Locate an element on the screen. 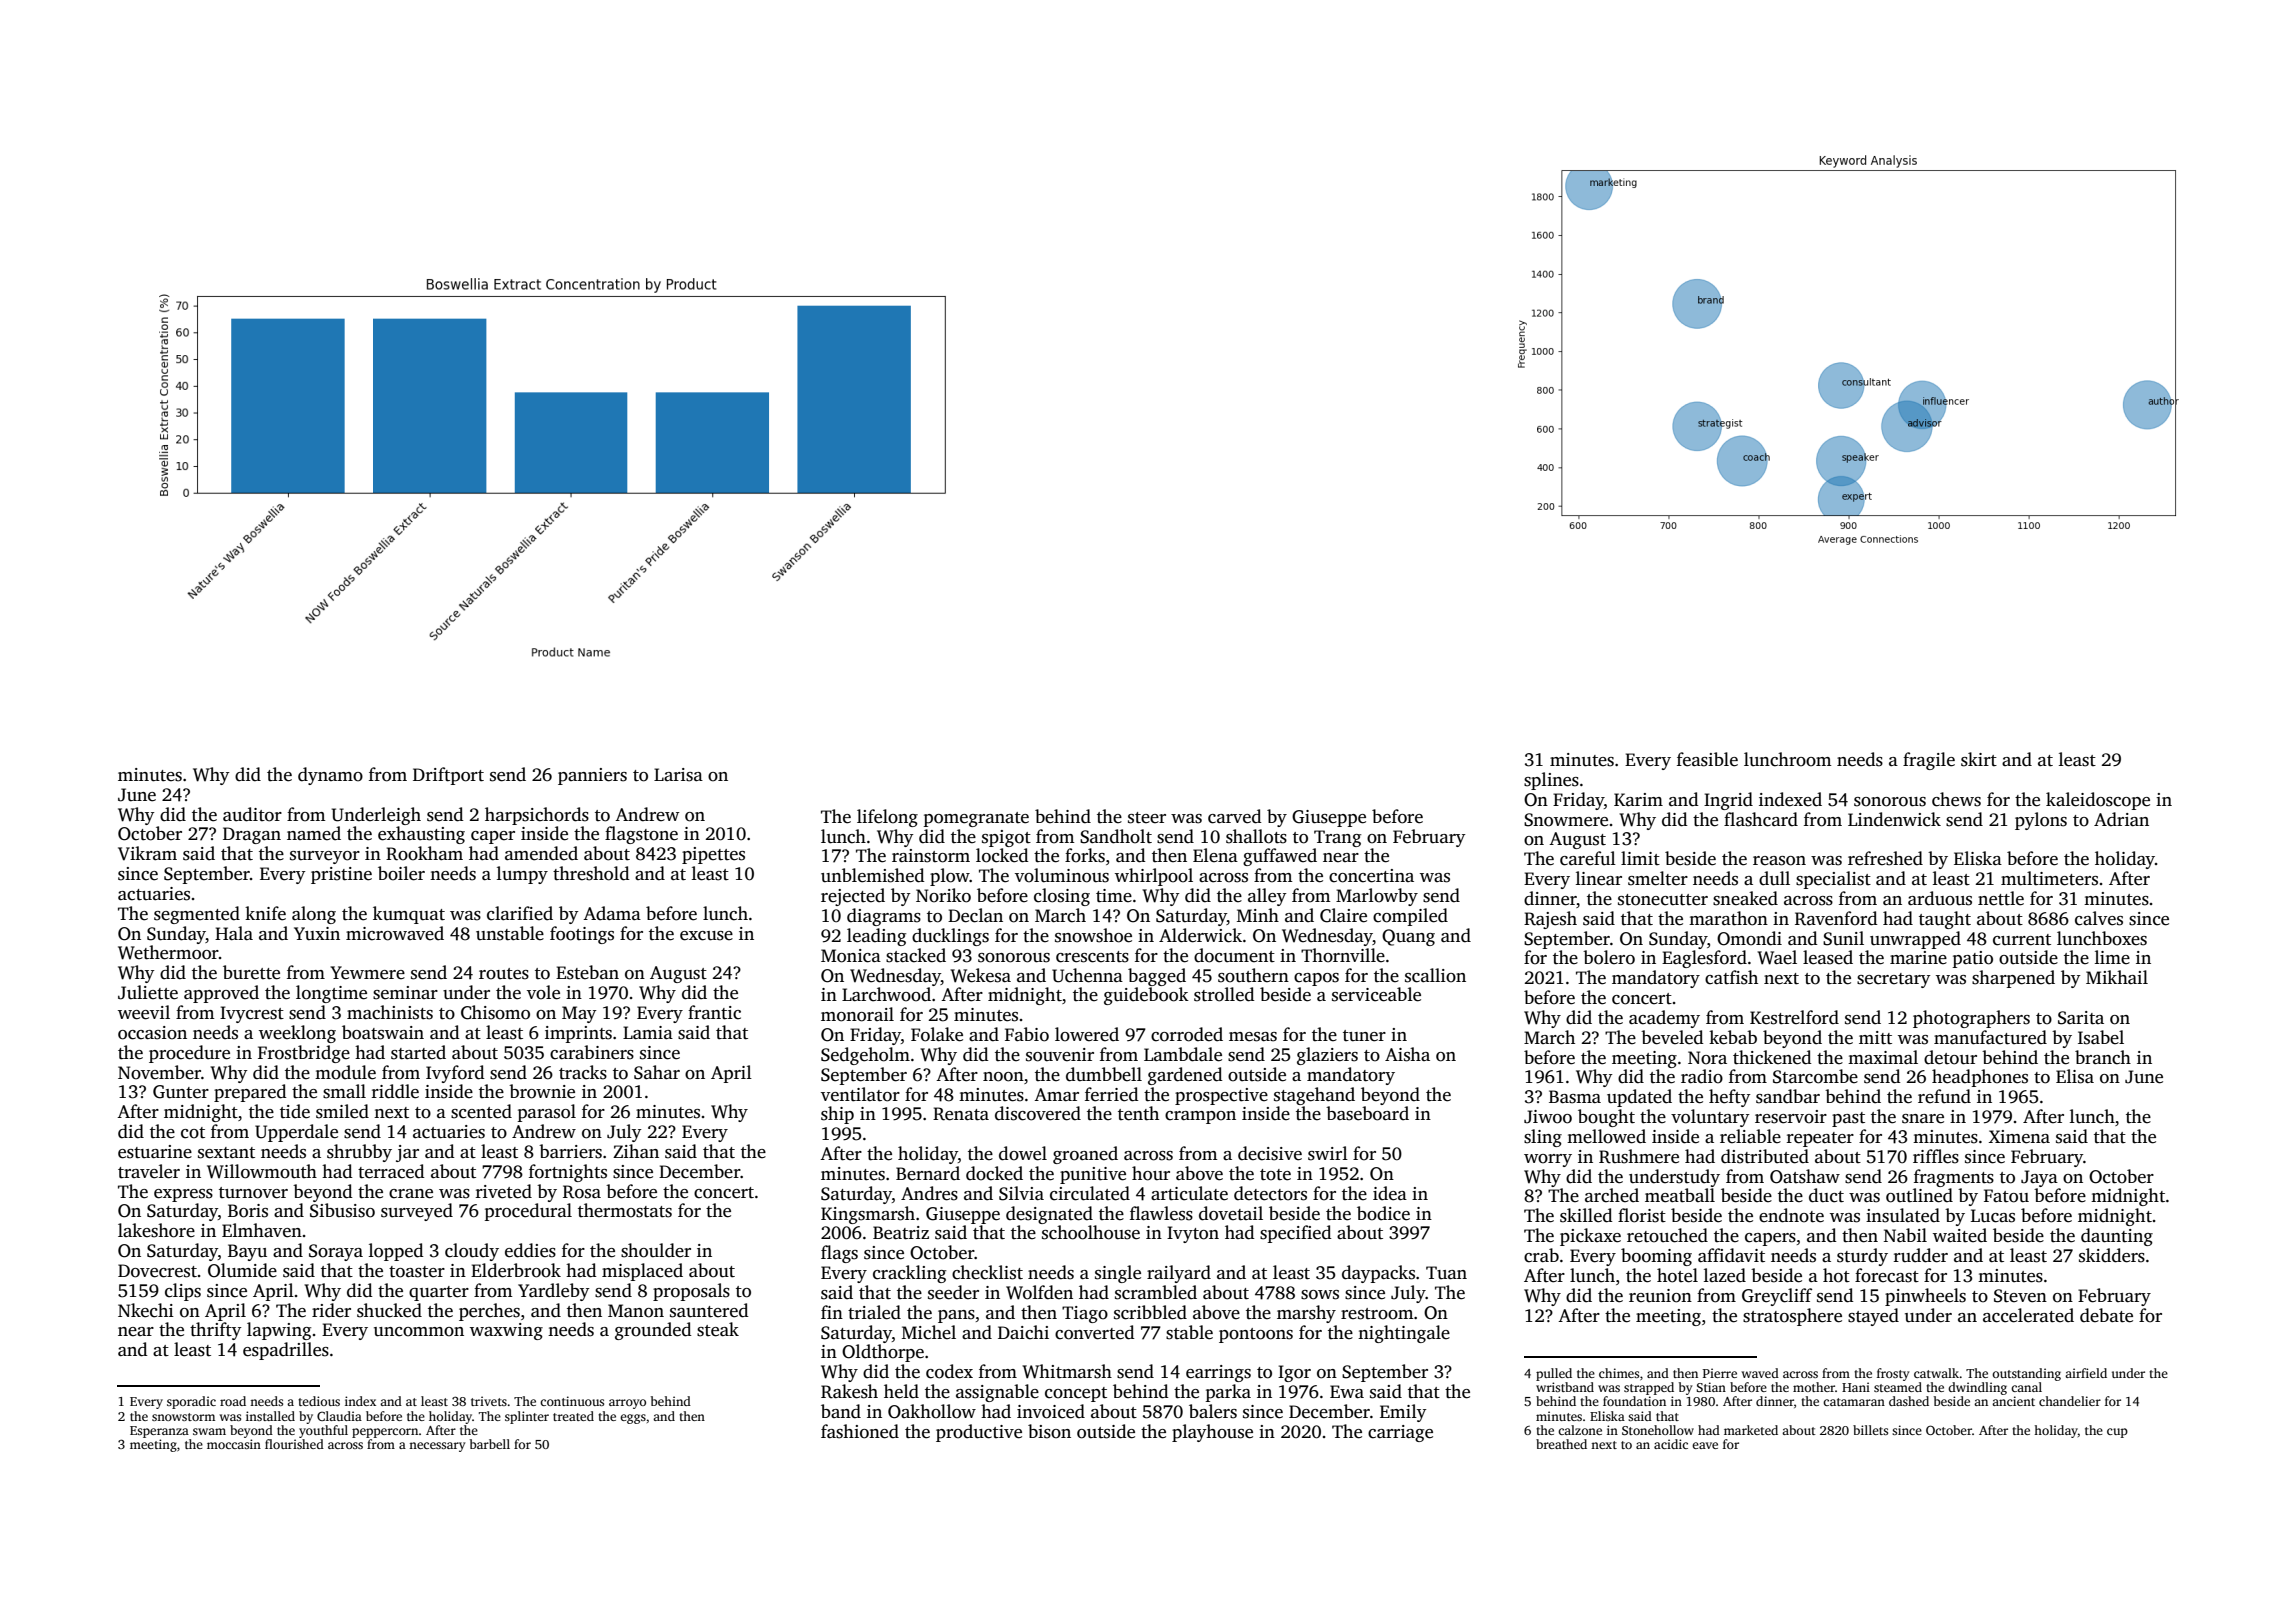 The height and width of the screenshot is (1620, 2292). thermostats is located at coordinates (625, 1210).
